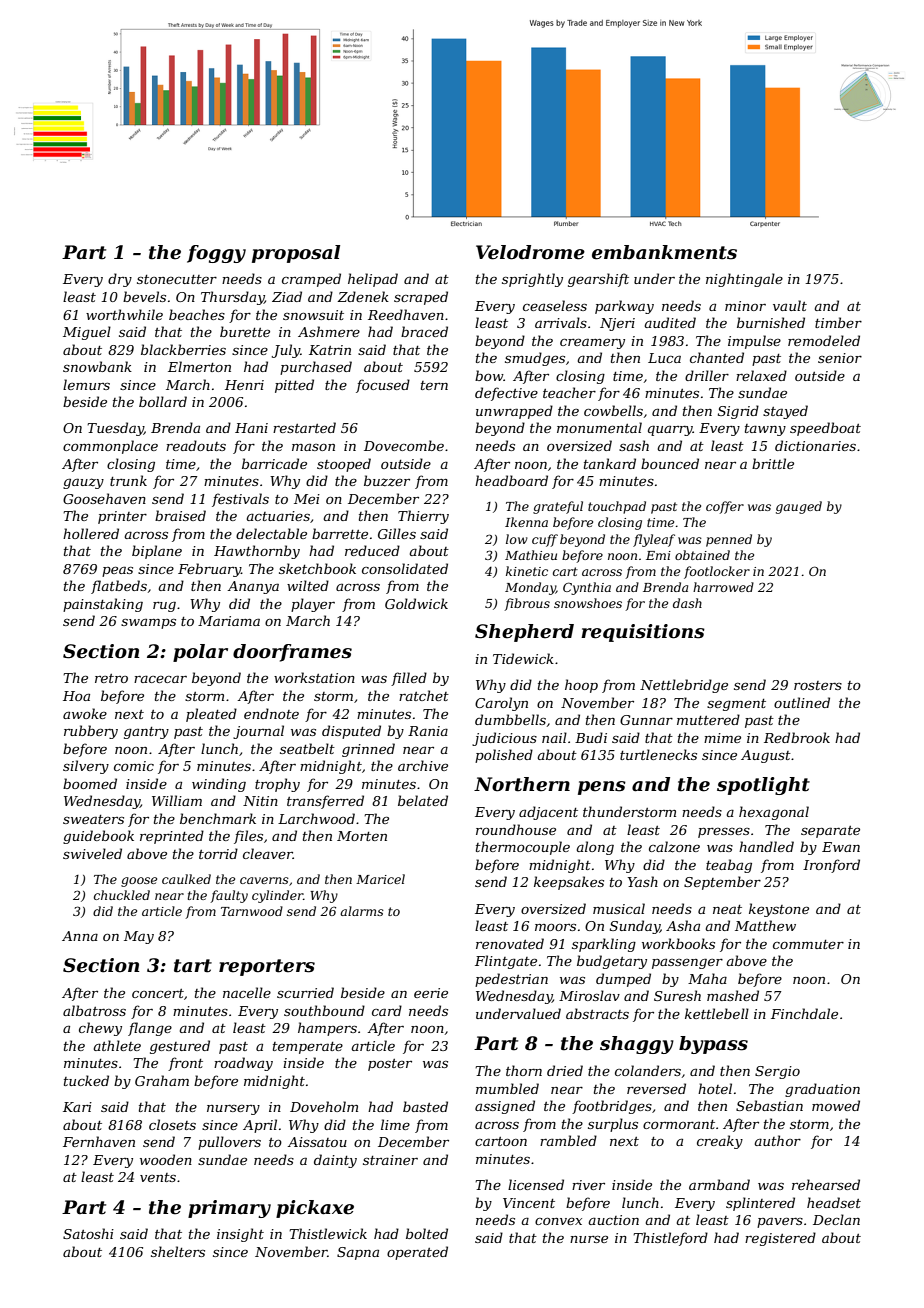  I want to click on shelters, so click(178, 1251).
